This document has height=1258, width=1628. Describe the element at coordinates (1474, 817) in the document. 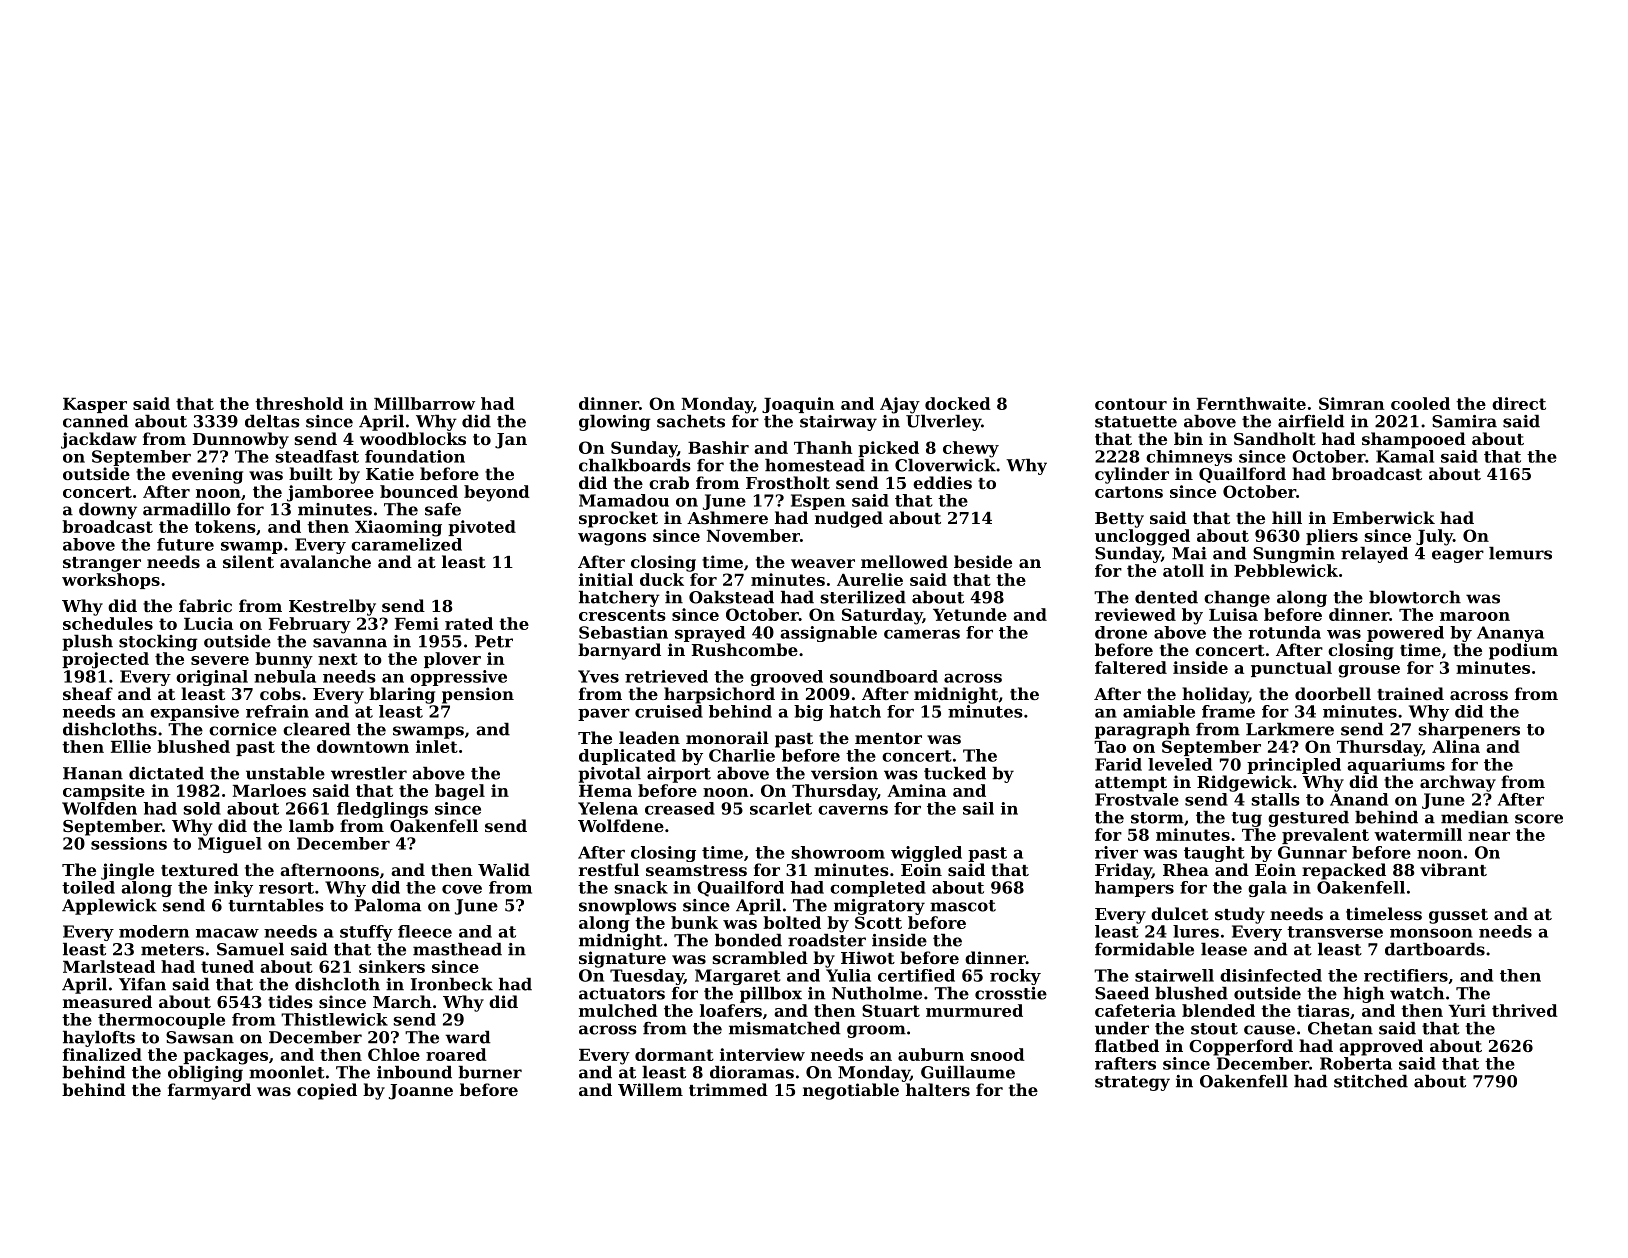

I see `median` at that location.
